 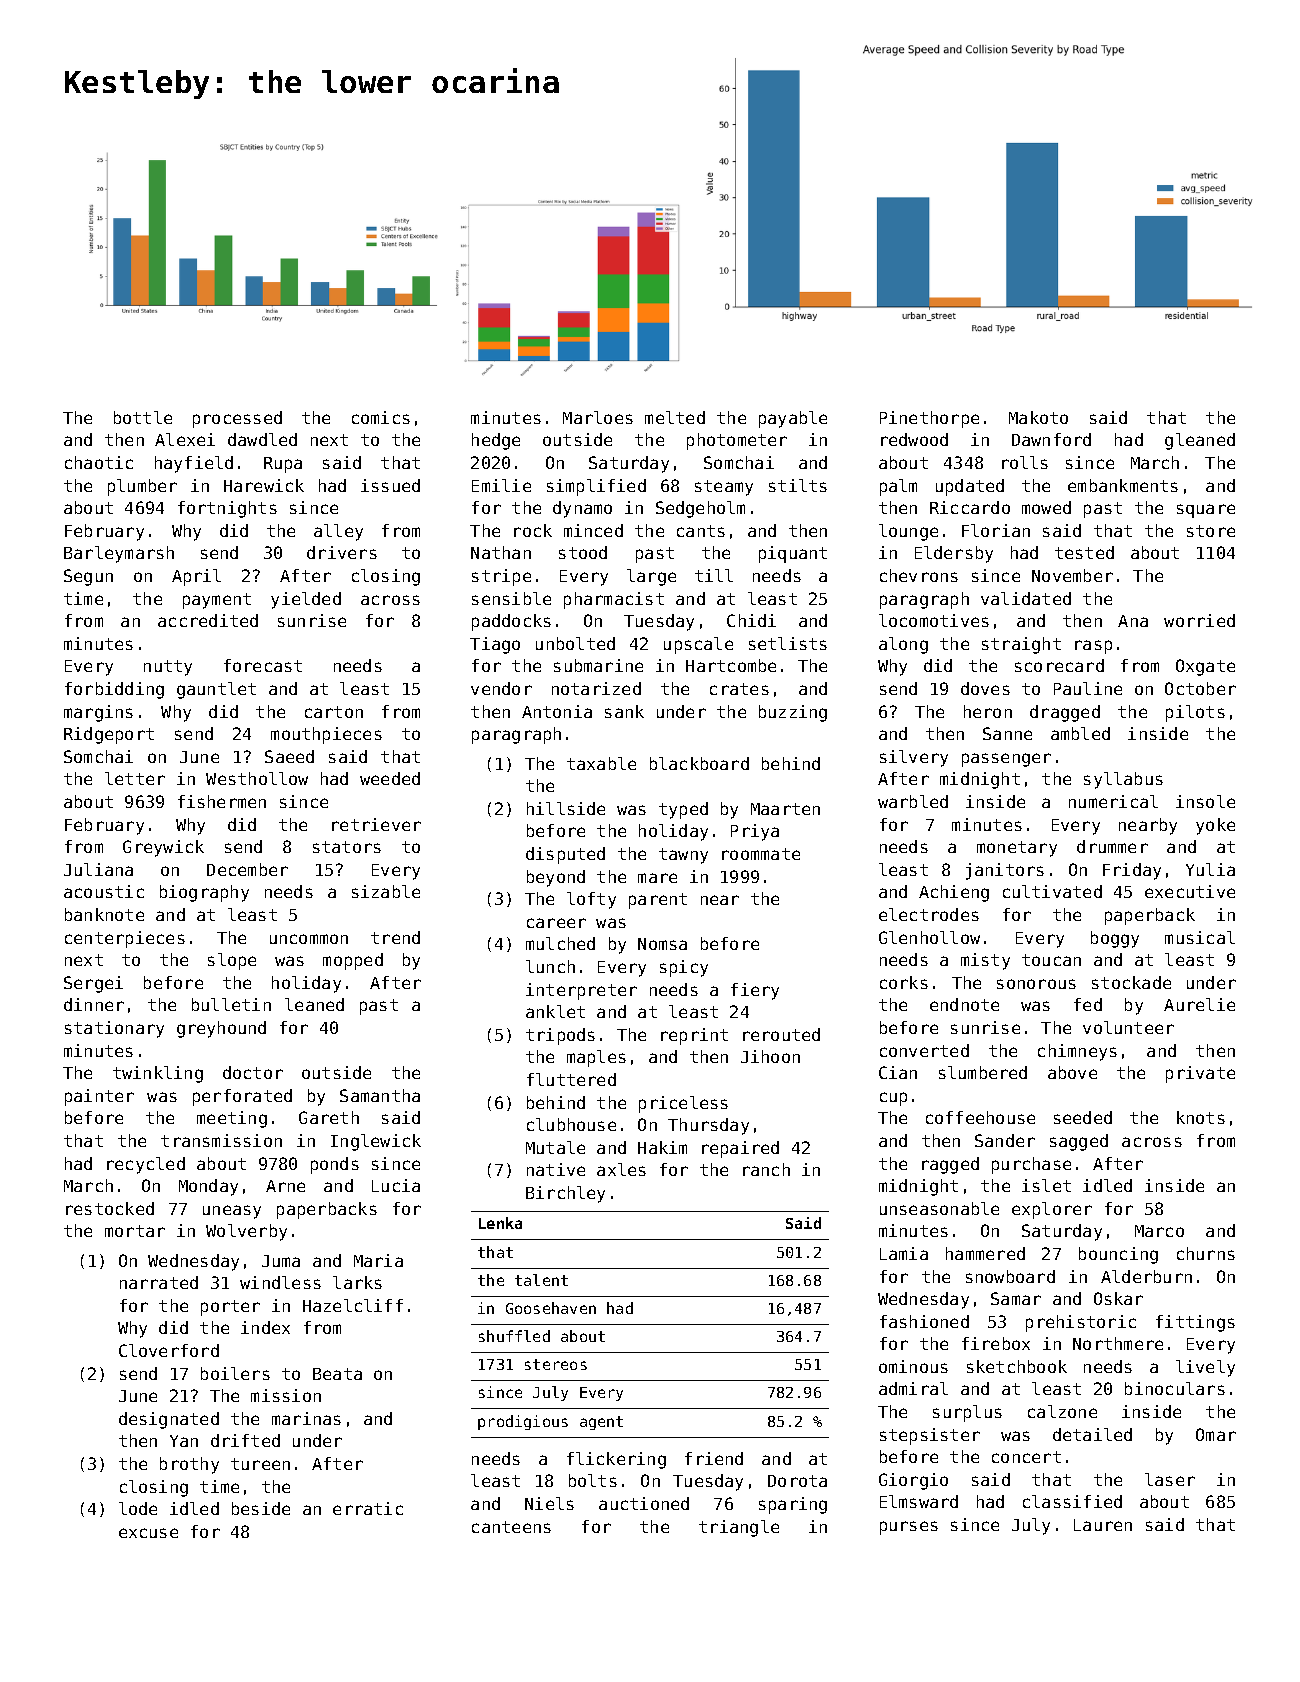 I want to click on toucan, so click(x=1051, y=960).
